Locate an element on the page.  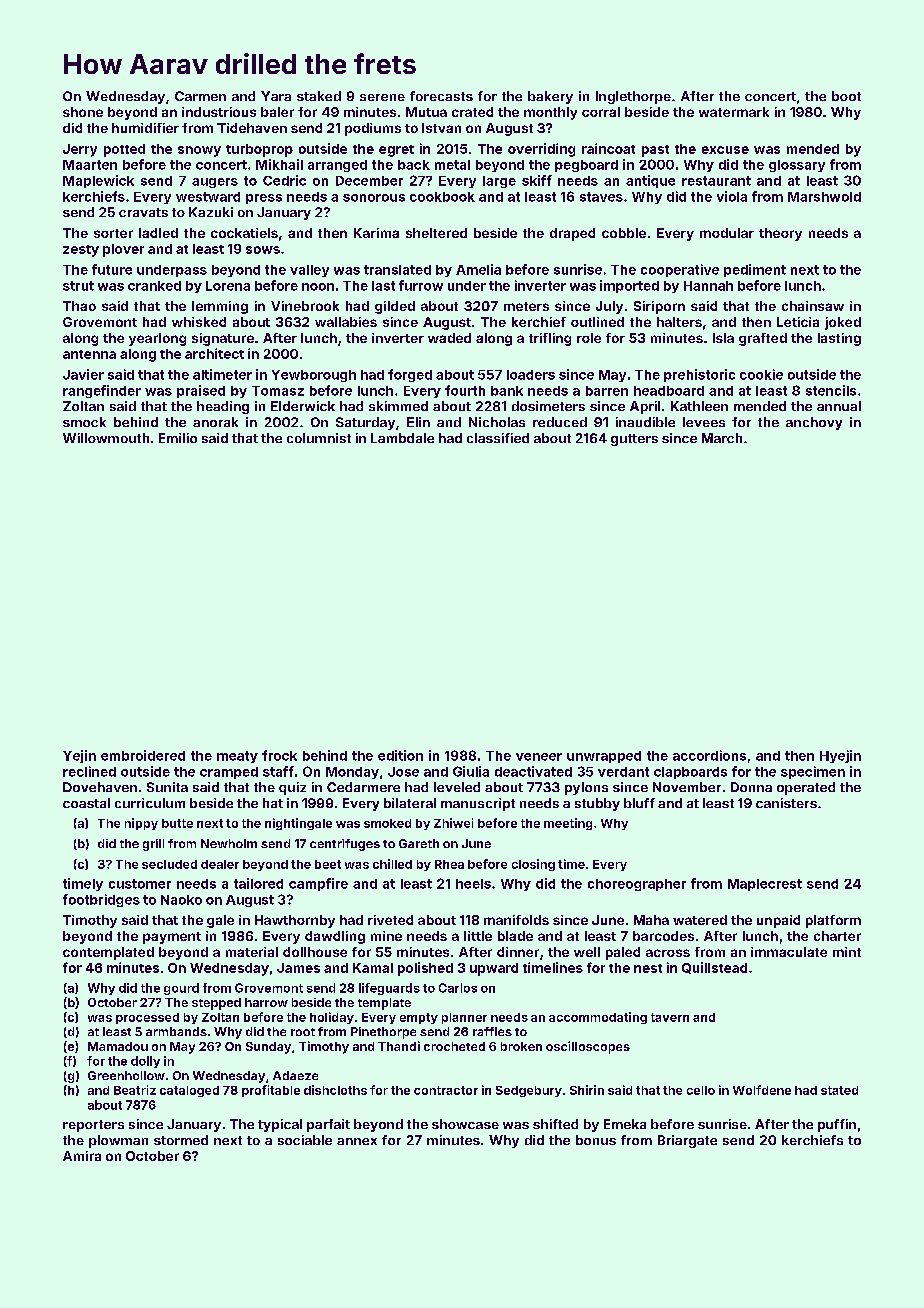
armbands is located at coordinates (176, 1031).
